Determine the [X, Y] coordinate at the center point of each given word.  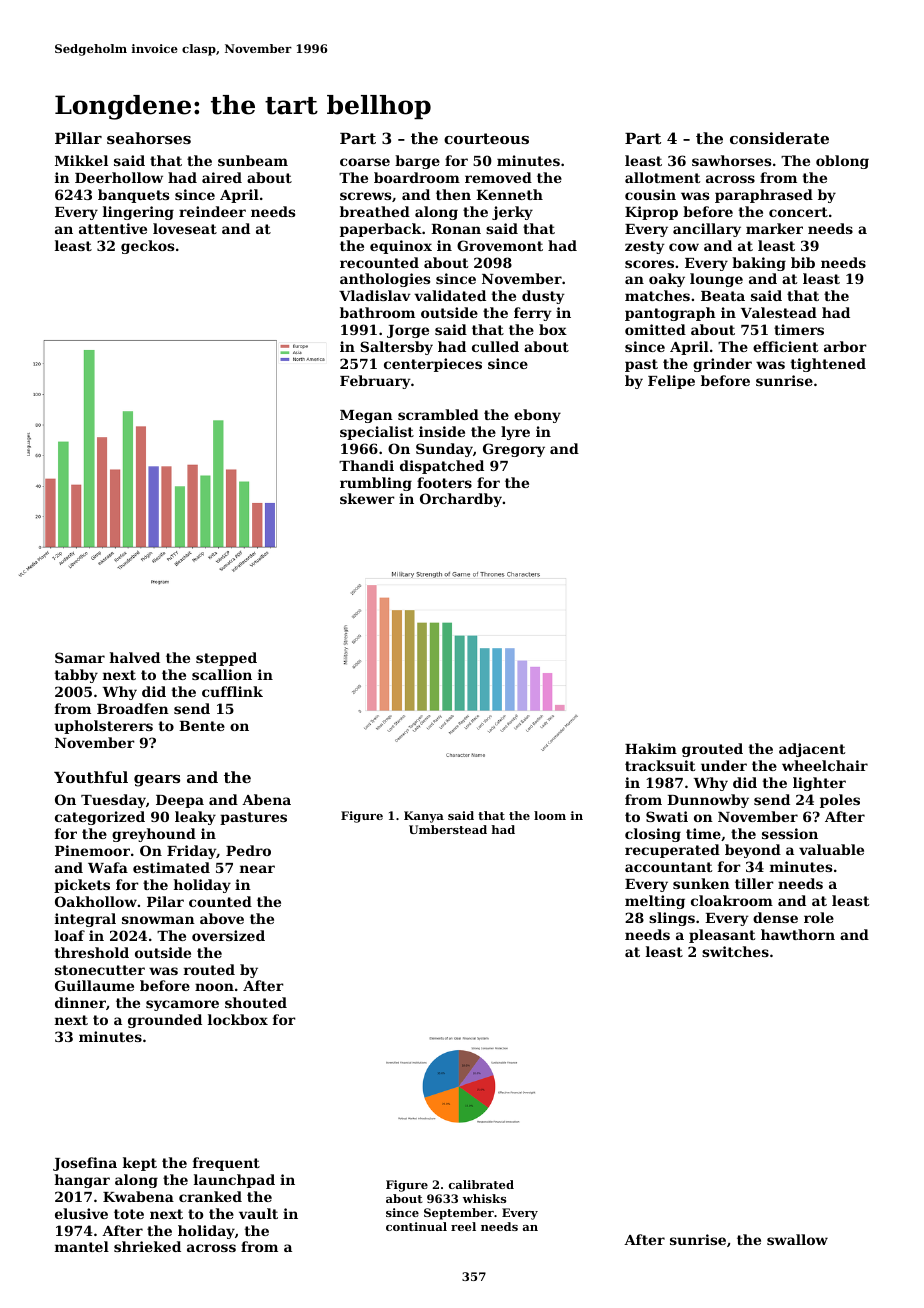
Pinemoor [92, 850]
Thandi [366, 465]
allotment [662, 177]
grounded [165, 1021]
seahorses [149, 138]
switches [735, 951]
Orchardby [461, 500]
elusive [81, 1213]
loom [550, 815]
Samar [80, 657]
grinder [722, 365]
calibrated [481, 1184]
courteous [486, 138]
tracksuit [660, 765]
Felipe [671, 382]
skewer [367, 498]
